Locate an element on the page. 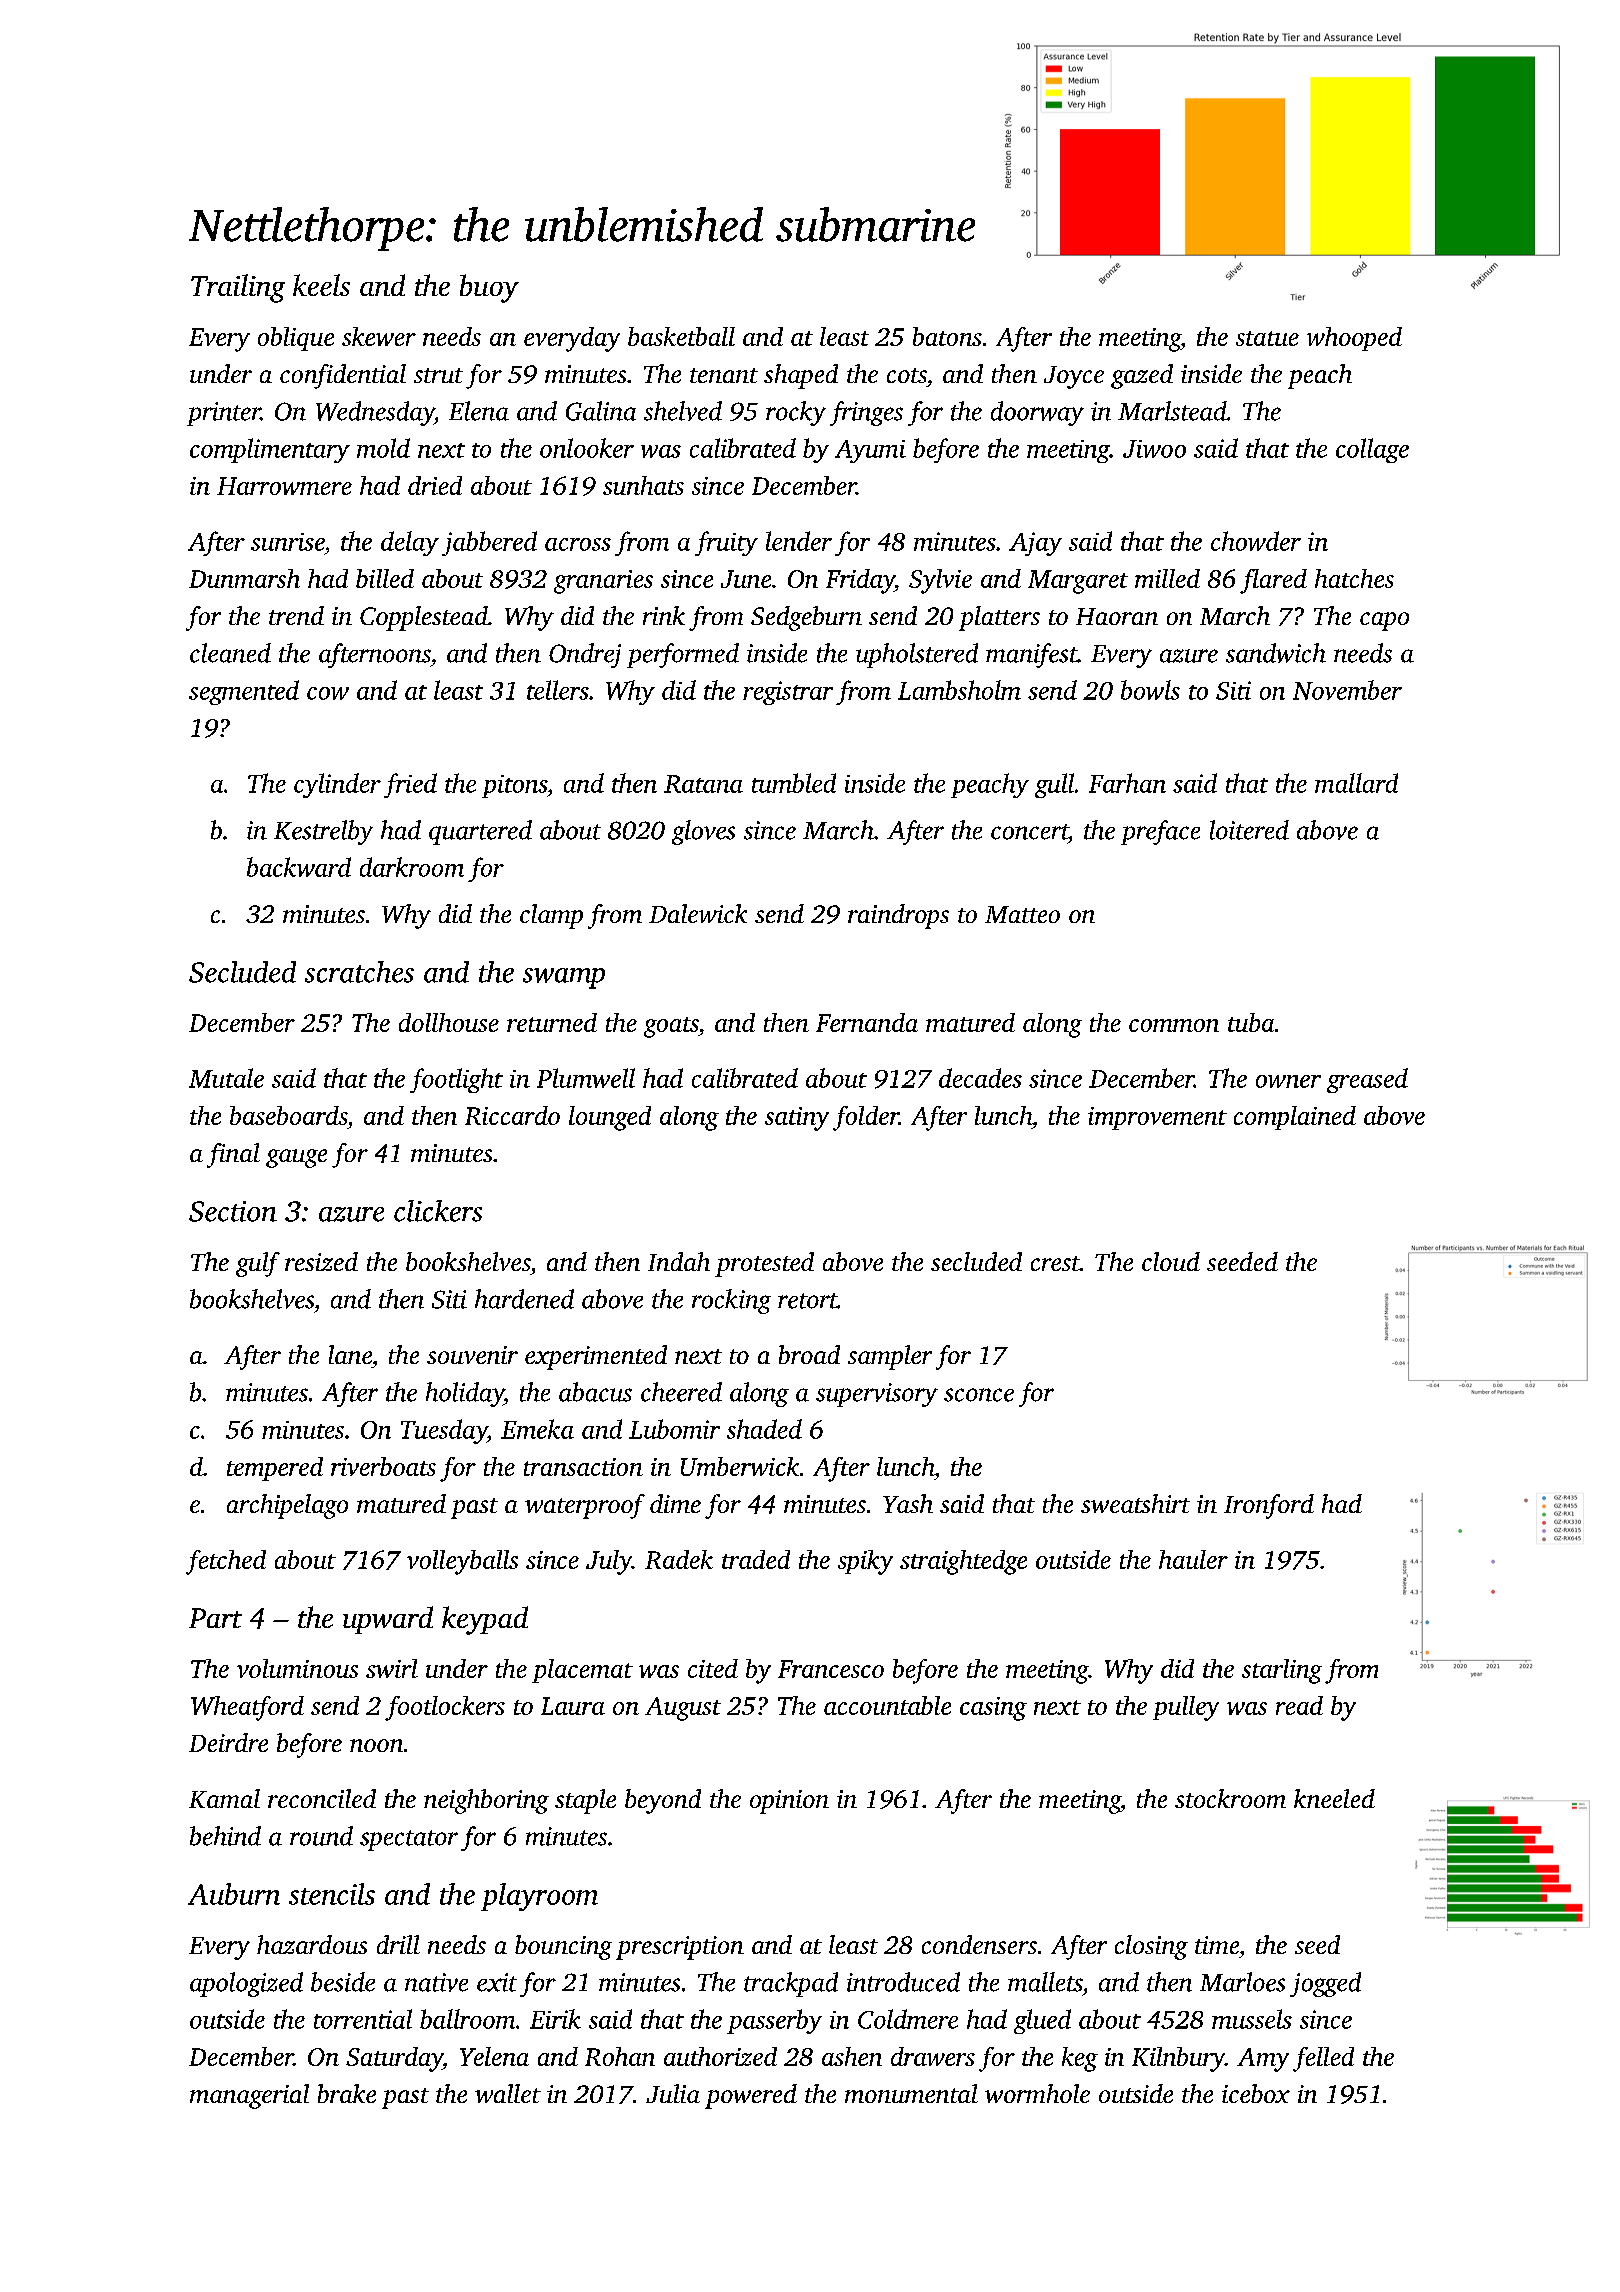 The width and height of the document is (1620, 2292). mallard is located at coordinates (1356, 783).
